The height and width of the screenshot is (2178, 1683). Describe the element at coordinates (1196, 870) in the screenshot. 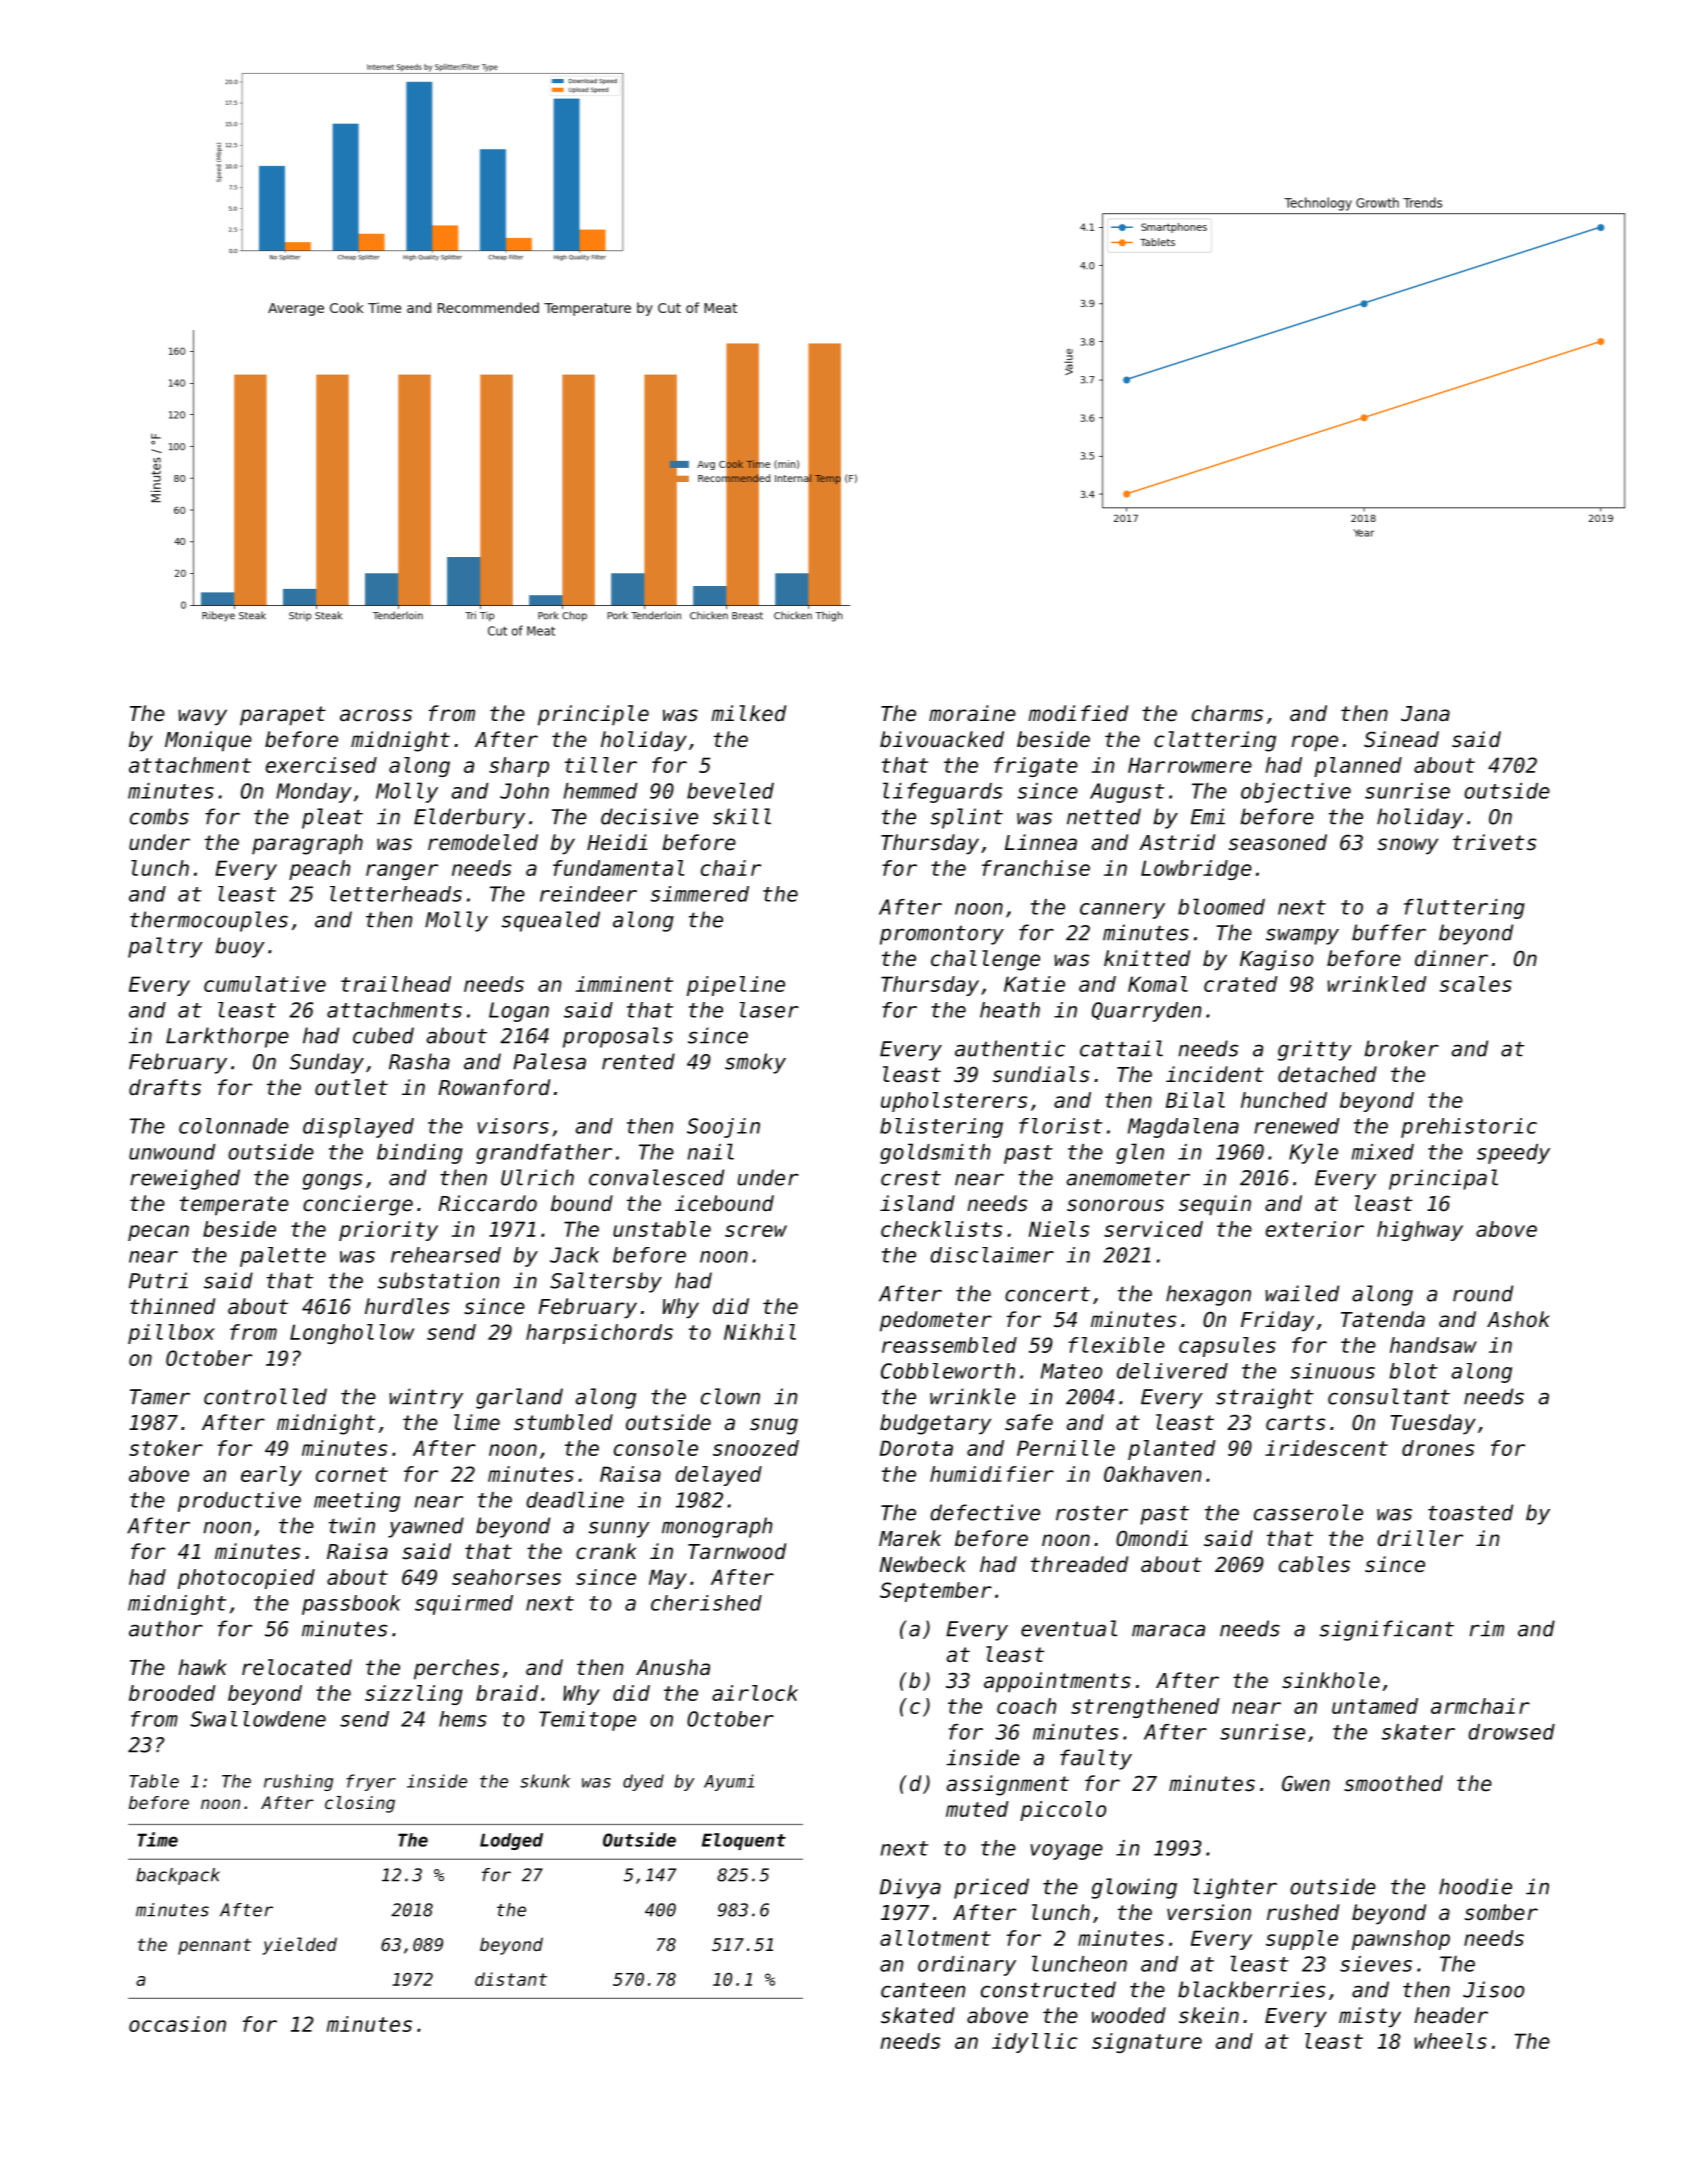

I see `Lowbridge` at that location.
